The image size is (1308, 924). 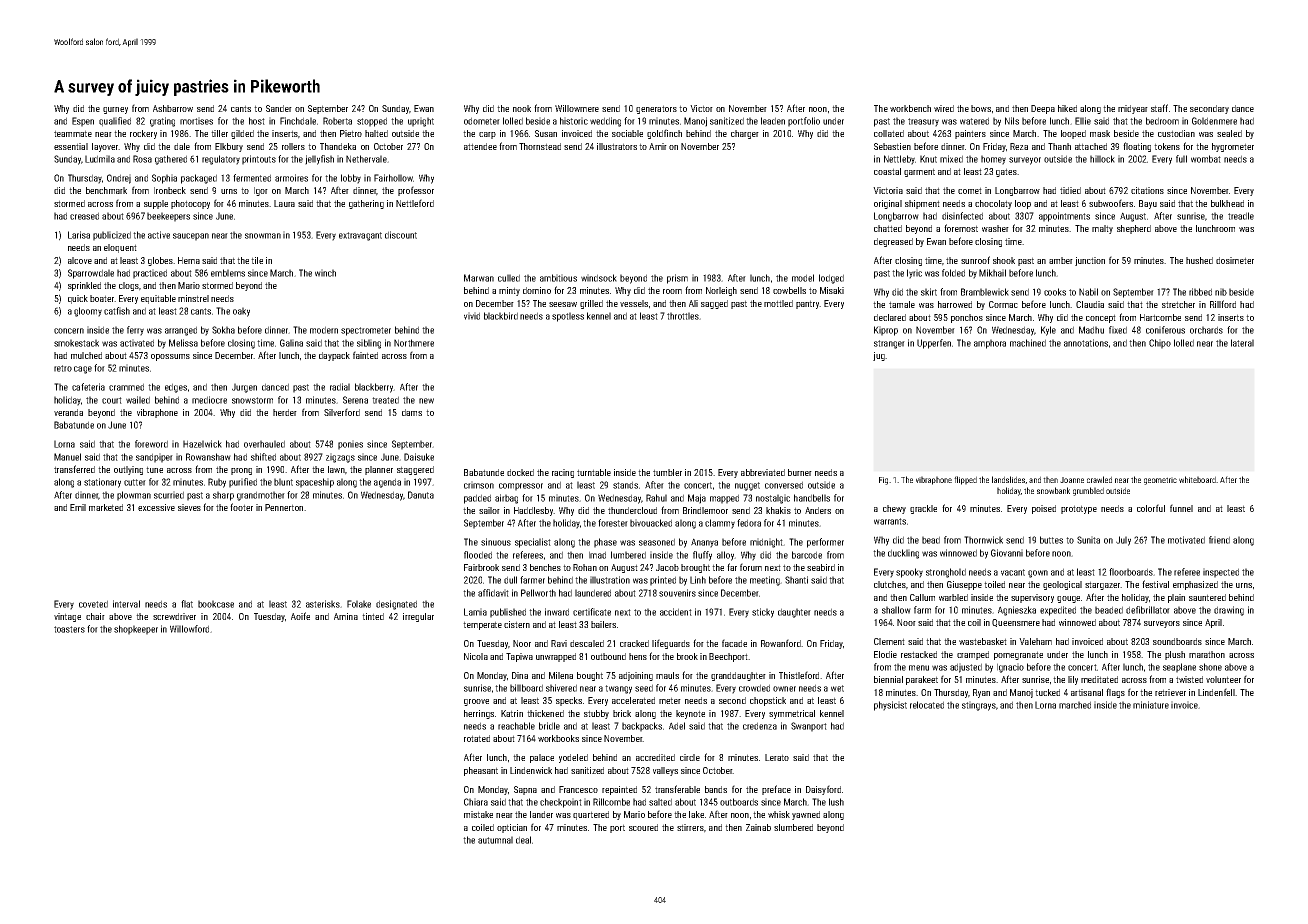 What do you see at coordinates (617, 146) in the screenshot?
I see `illustrators` at bounding box center [617, 146].
